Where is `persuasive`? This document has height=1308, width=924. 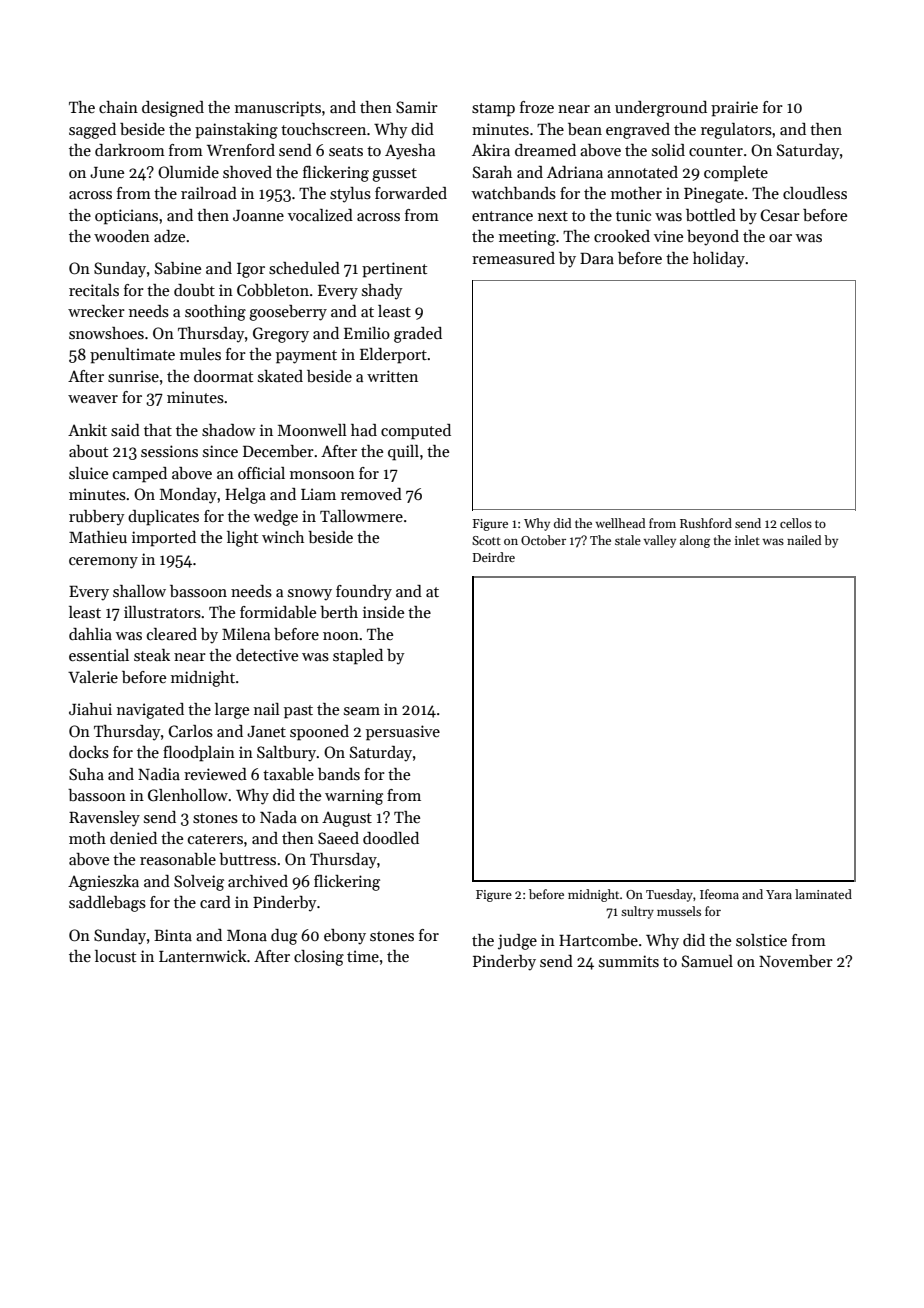
persuasive is located at coordinates (403, 733).
